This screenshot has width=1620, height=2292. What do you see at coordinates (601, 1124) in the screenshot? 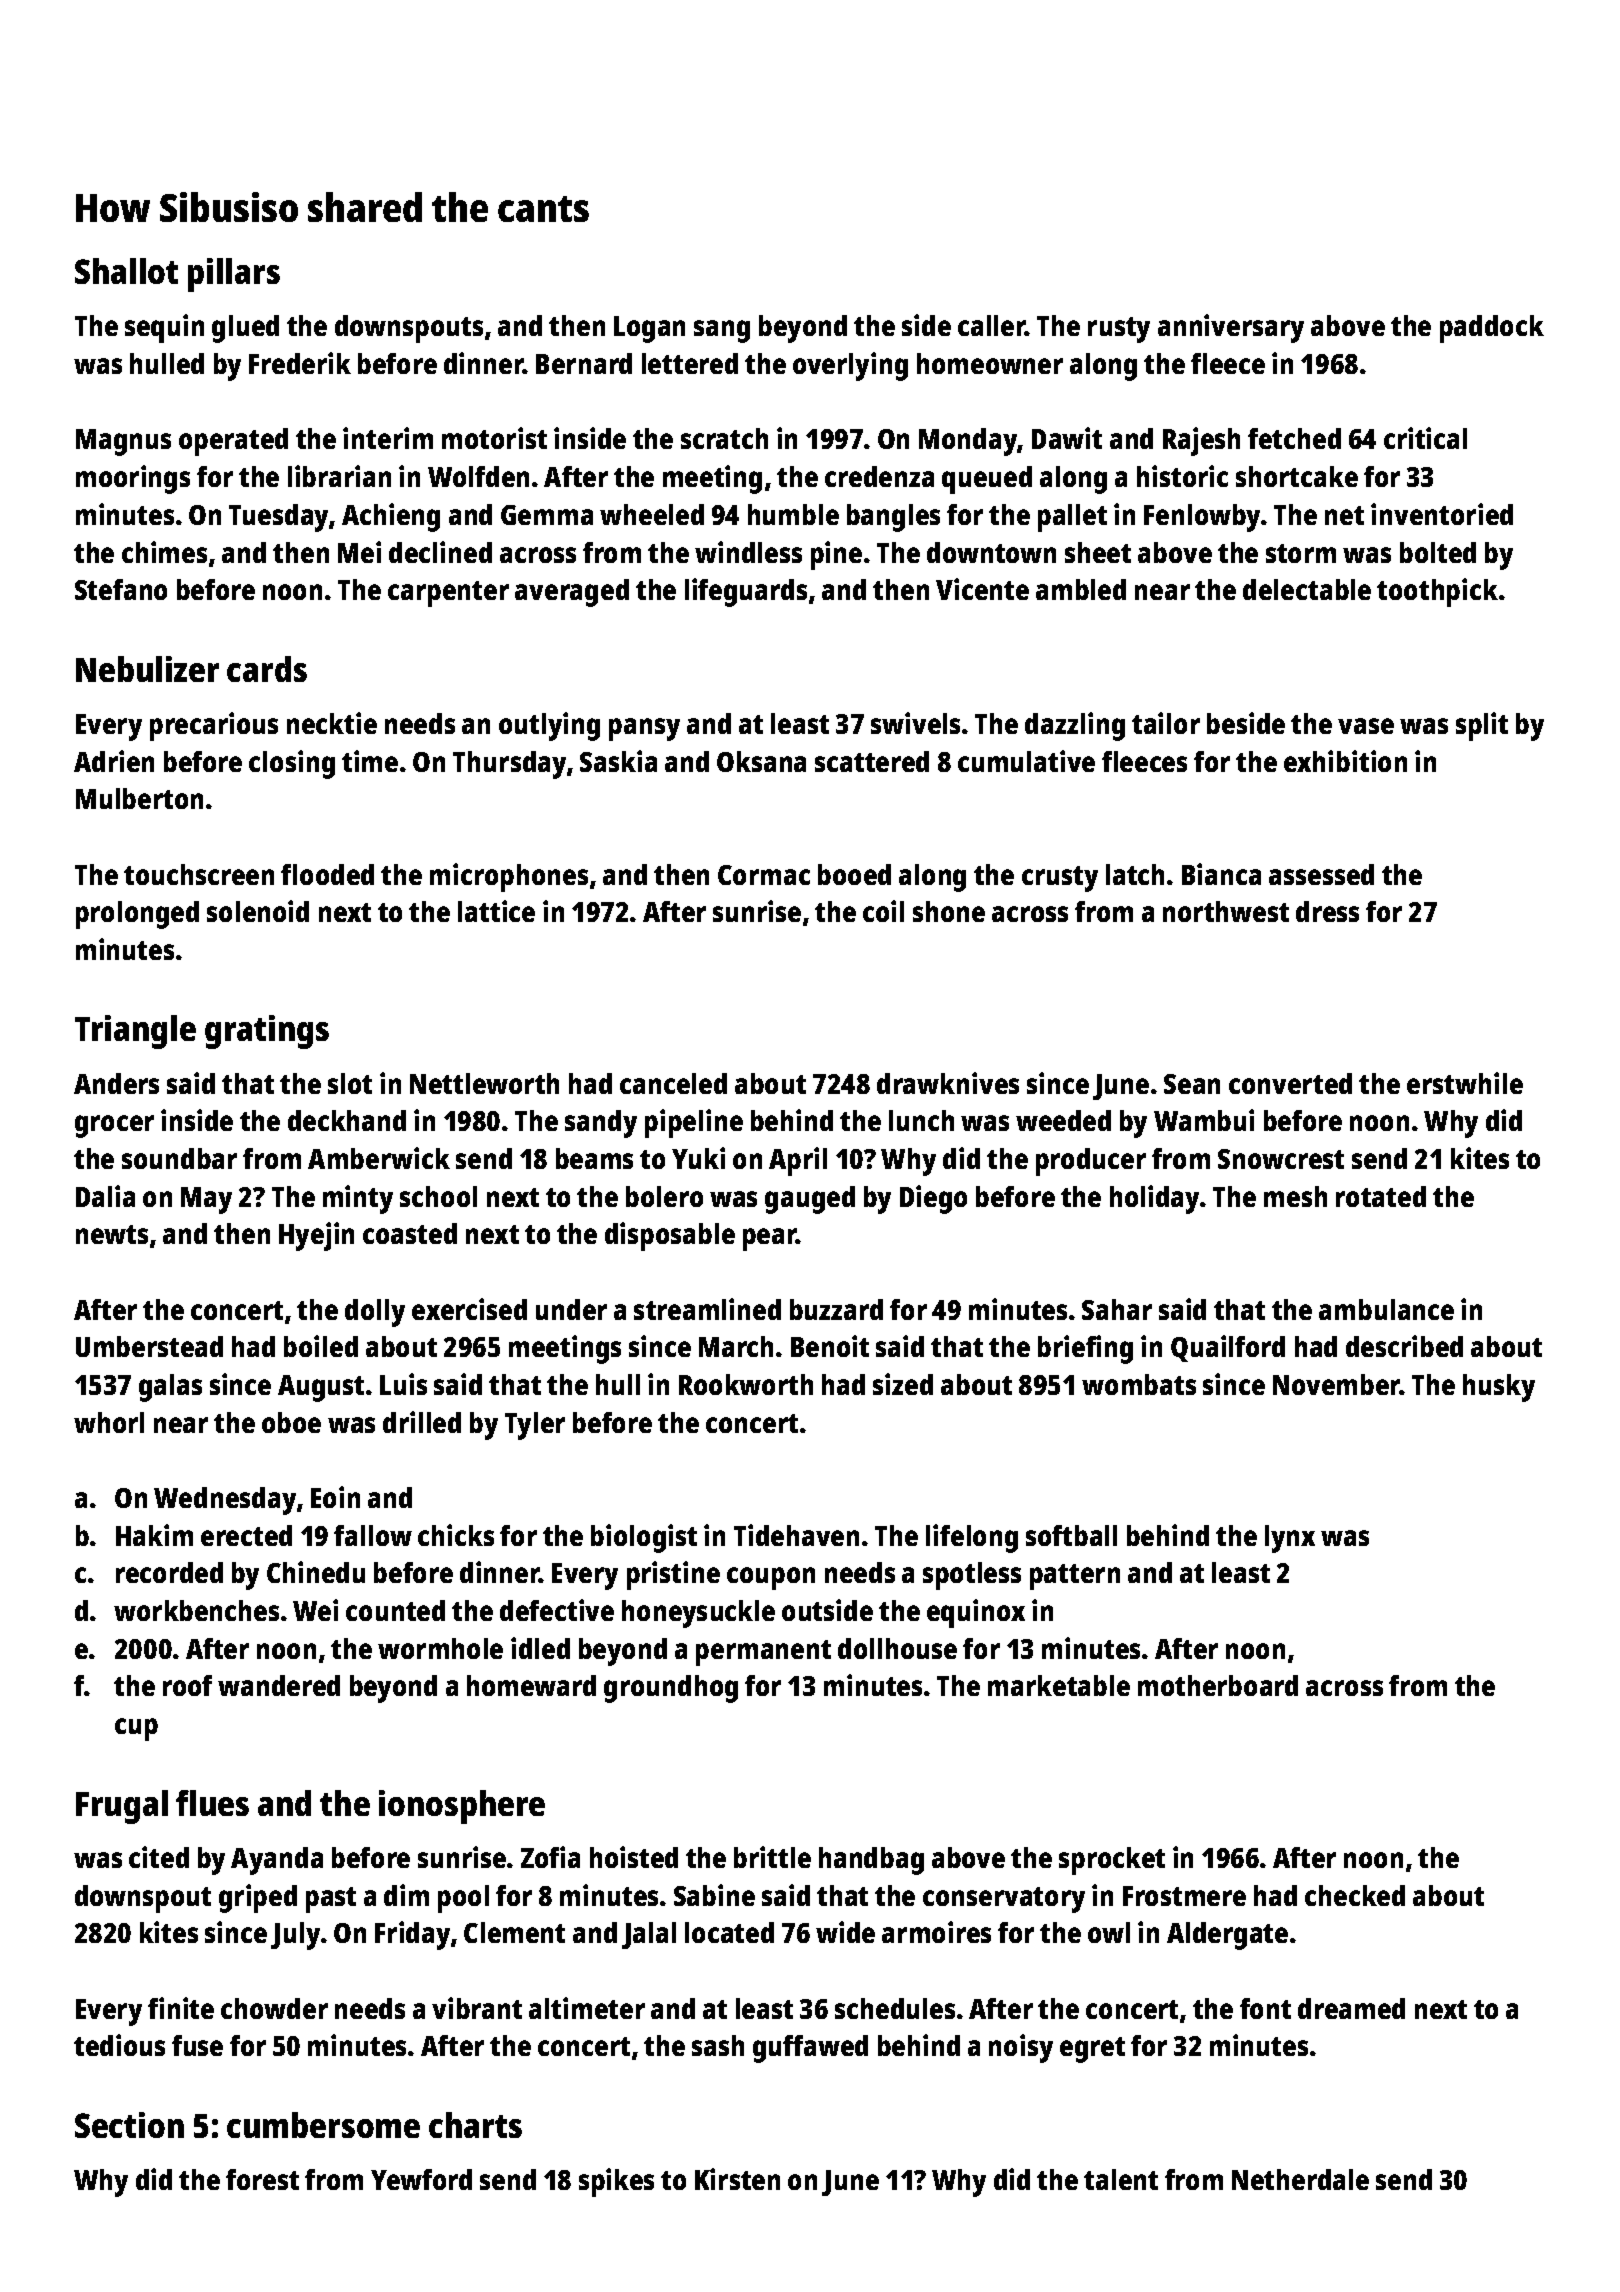
I see `sandy` at bounding box center [601, 1124].
